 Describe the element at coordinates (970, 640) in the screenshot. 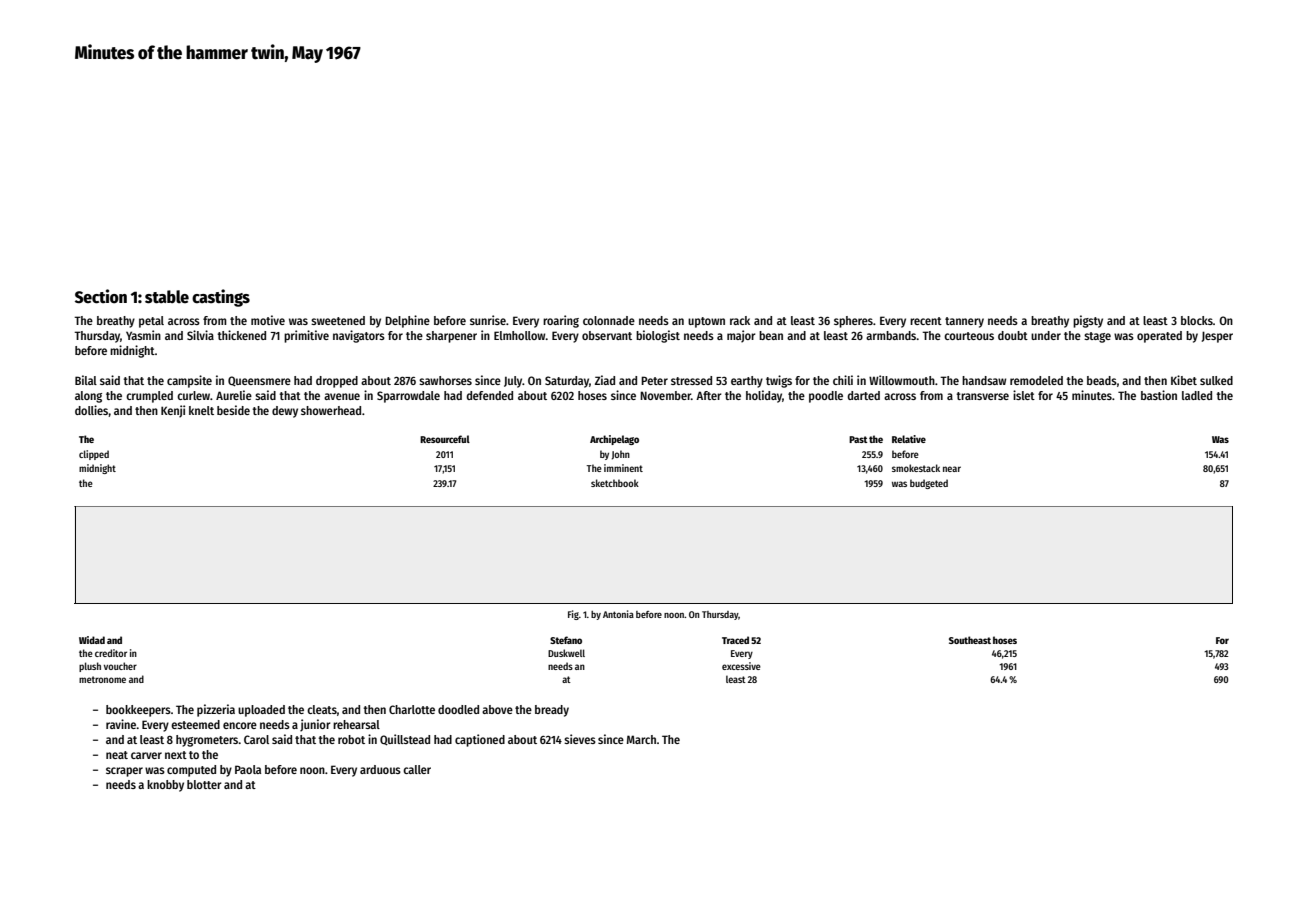

I see `Southeast` at that location.
